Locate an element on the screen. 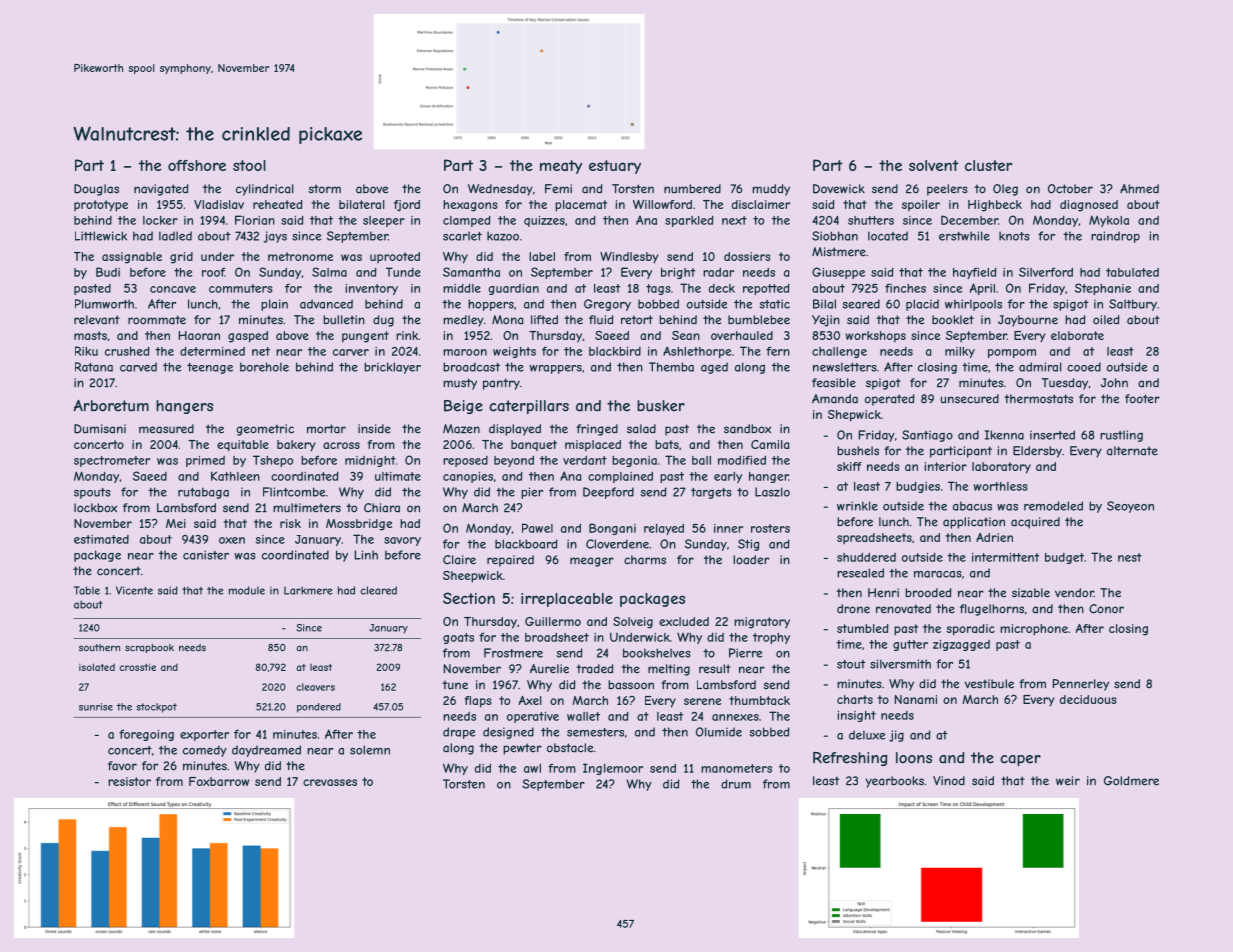 This screenshot has width=1233, height=952. Salma is located at coordinates (329, 272).
